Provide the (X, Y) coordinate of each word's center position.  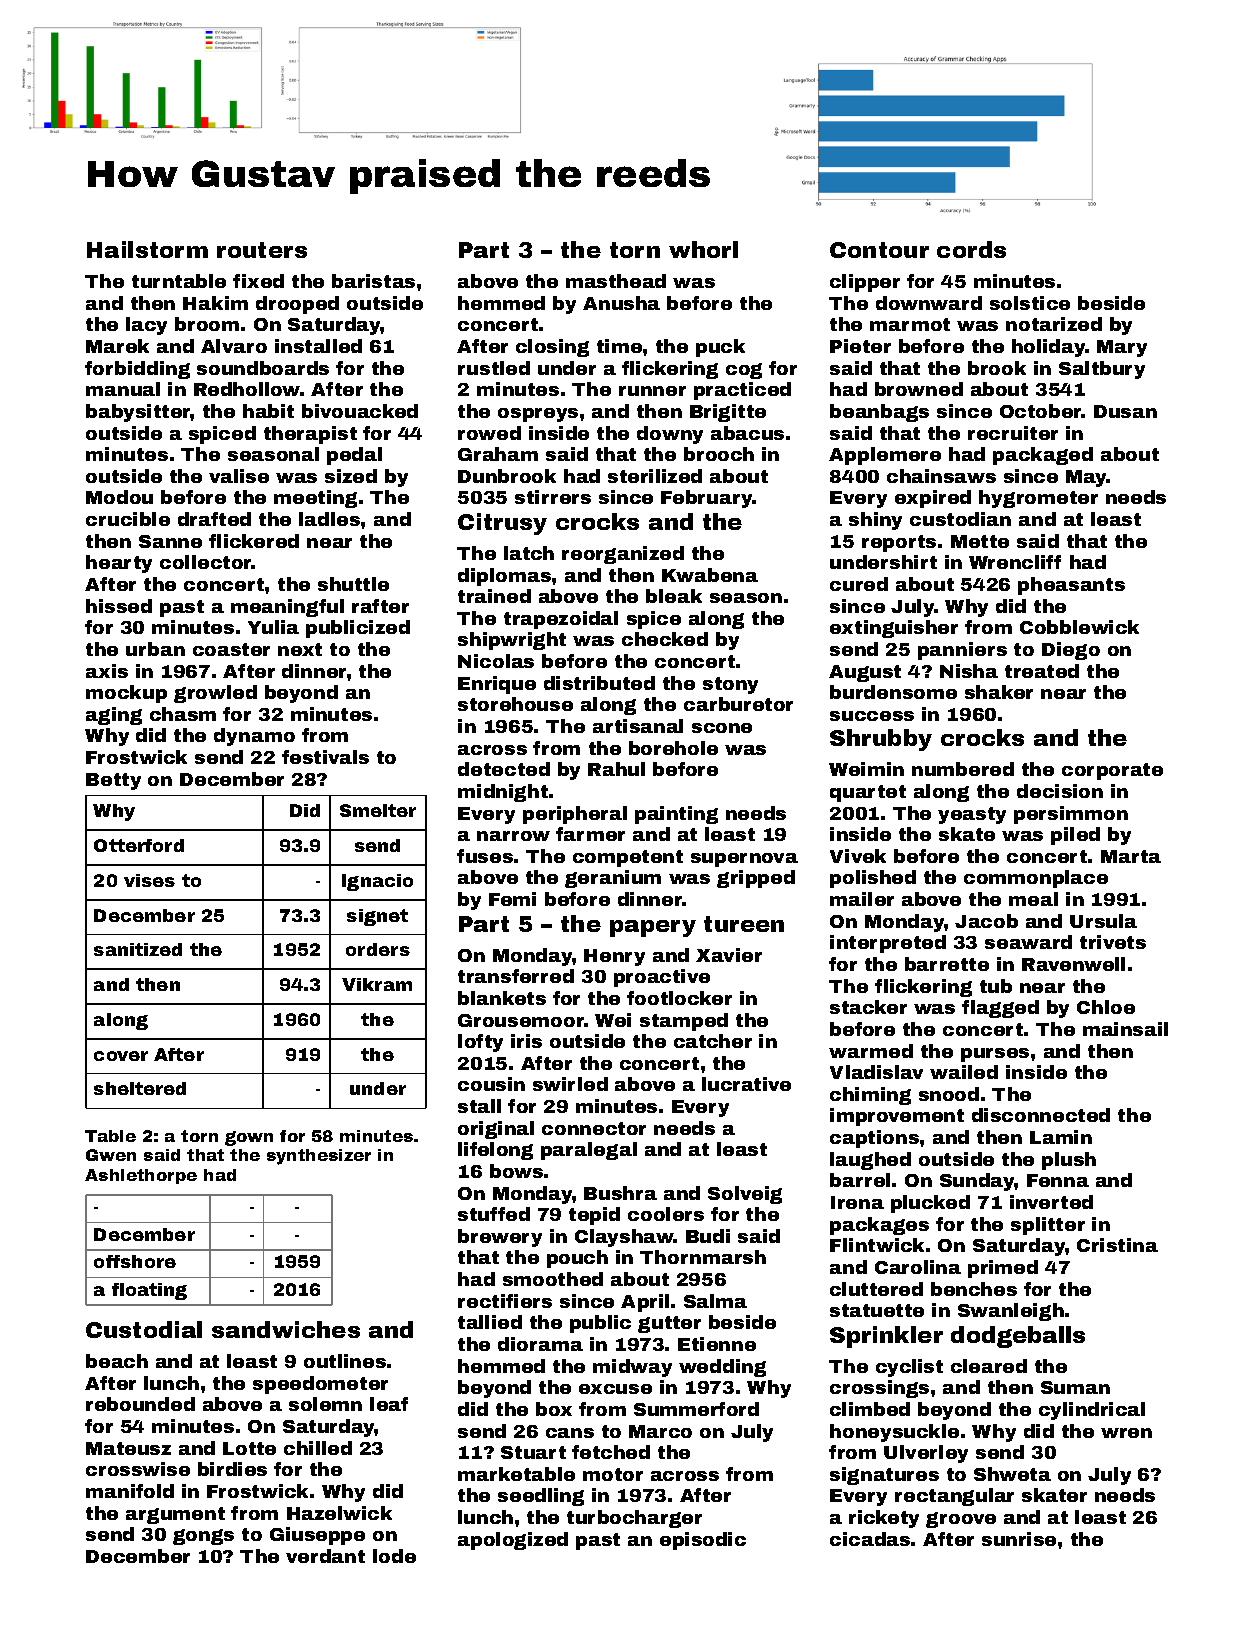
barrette (947, 964)
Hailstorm (147, 249)
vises (149, 880)
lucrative (746, 1084)
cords (971, 249)
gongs (203, 1537)
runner (652, 391)
